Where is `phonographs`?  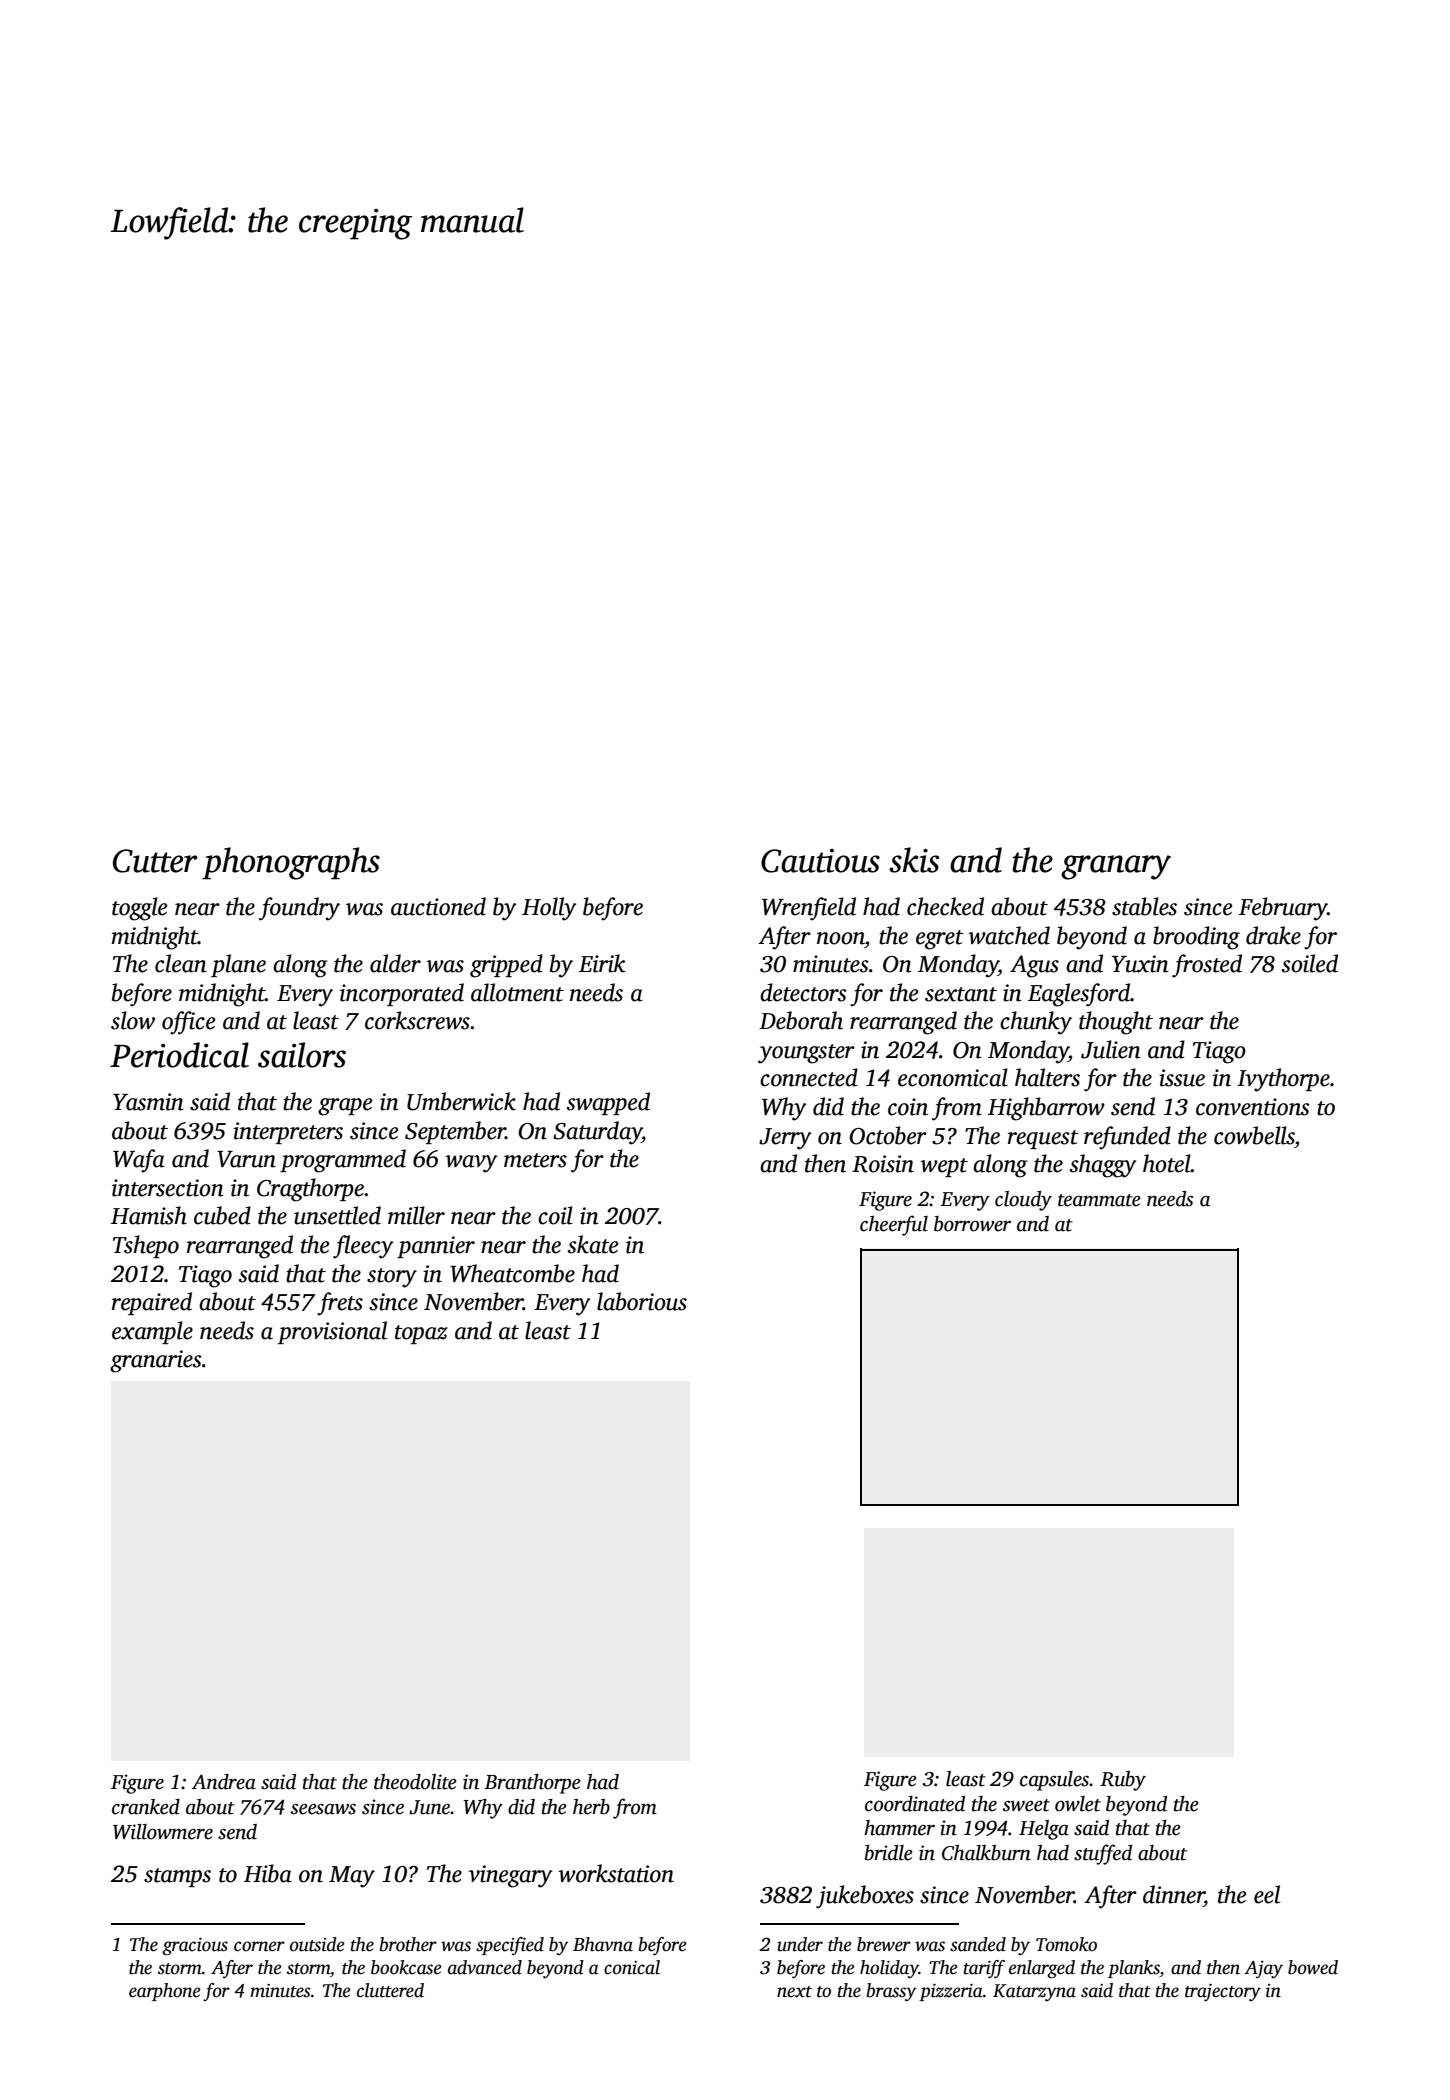 phonographs is located at coordinates (291, 863).
